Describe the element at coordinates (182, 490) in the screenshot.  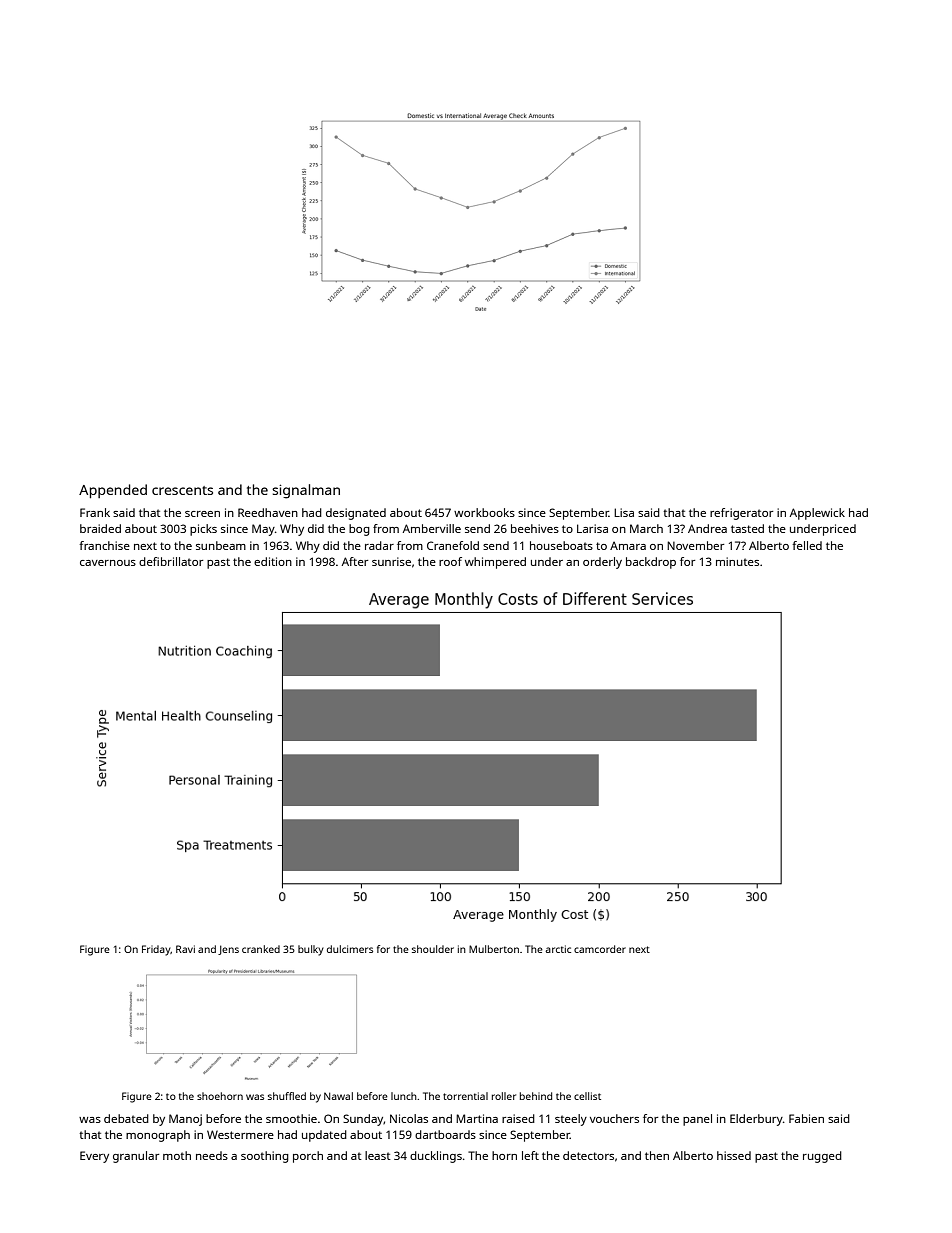
I see `crescents` at that location.
